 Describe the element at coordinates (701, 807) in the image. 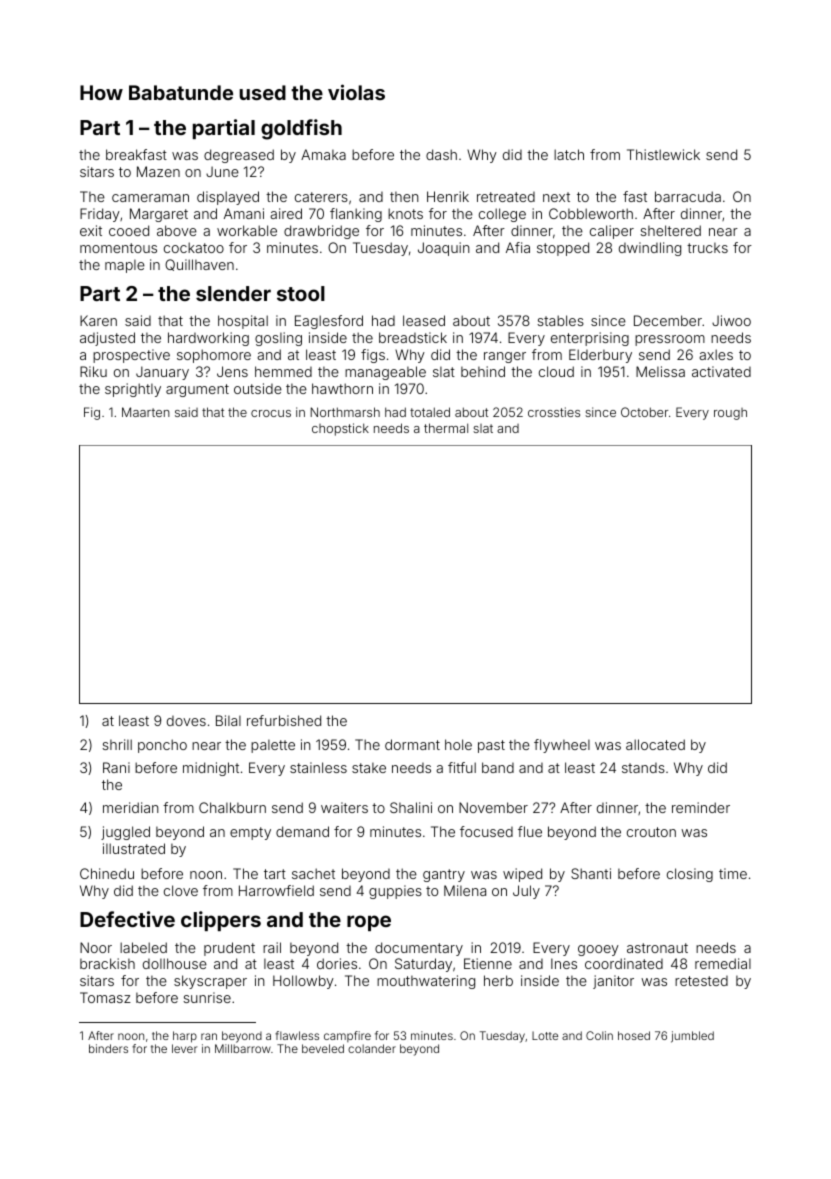

I see `reminder` at that location.
